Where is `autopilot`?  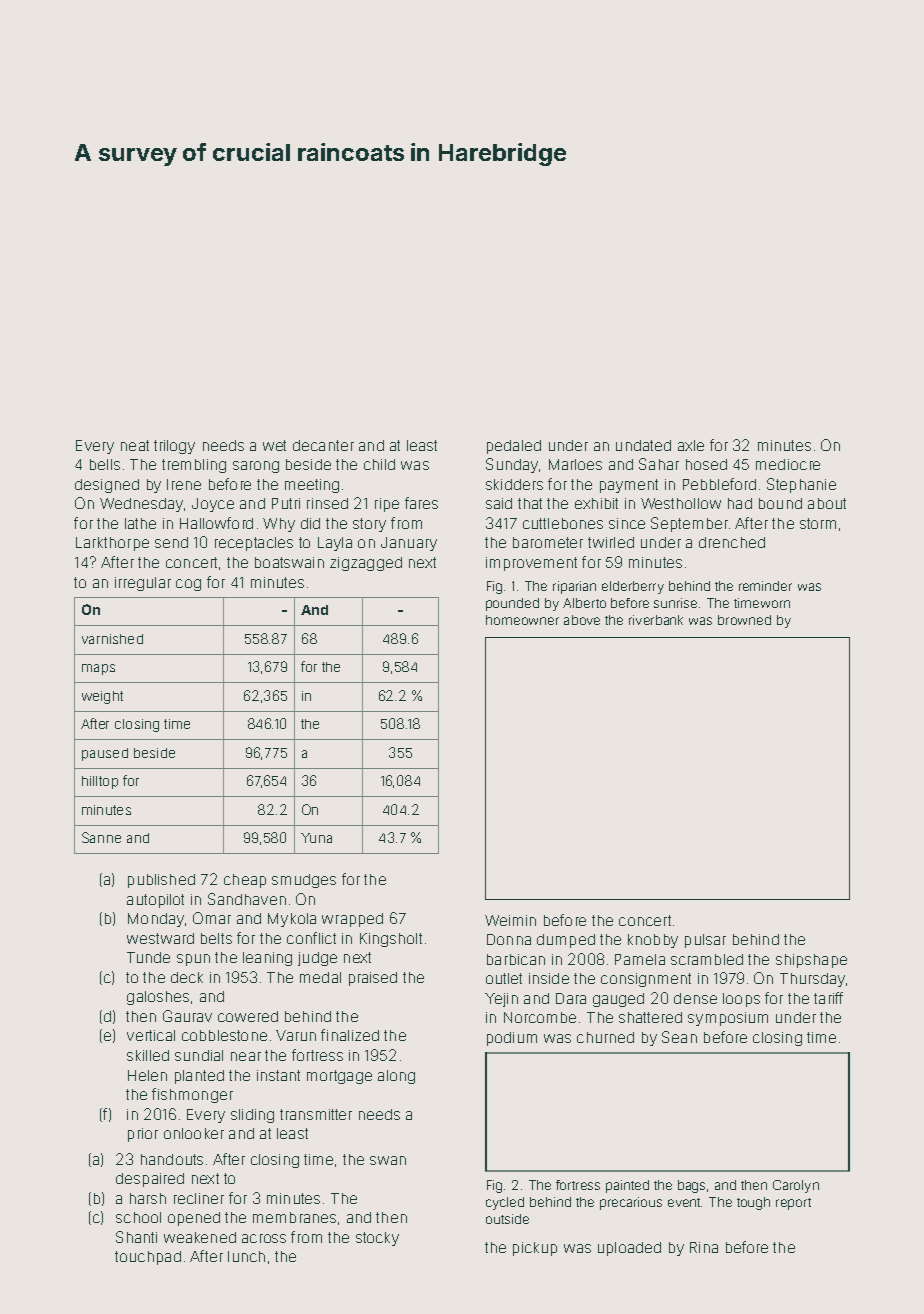 autopilot is located at coordinates (155, 901).
